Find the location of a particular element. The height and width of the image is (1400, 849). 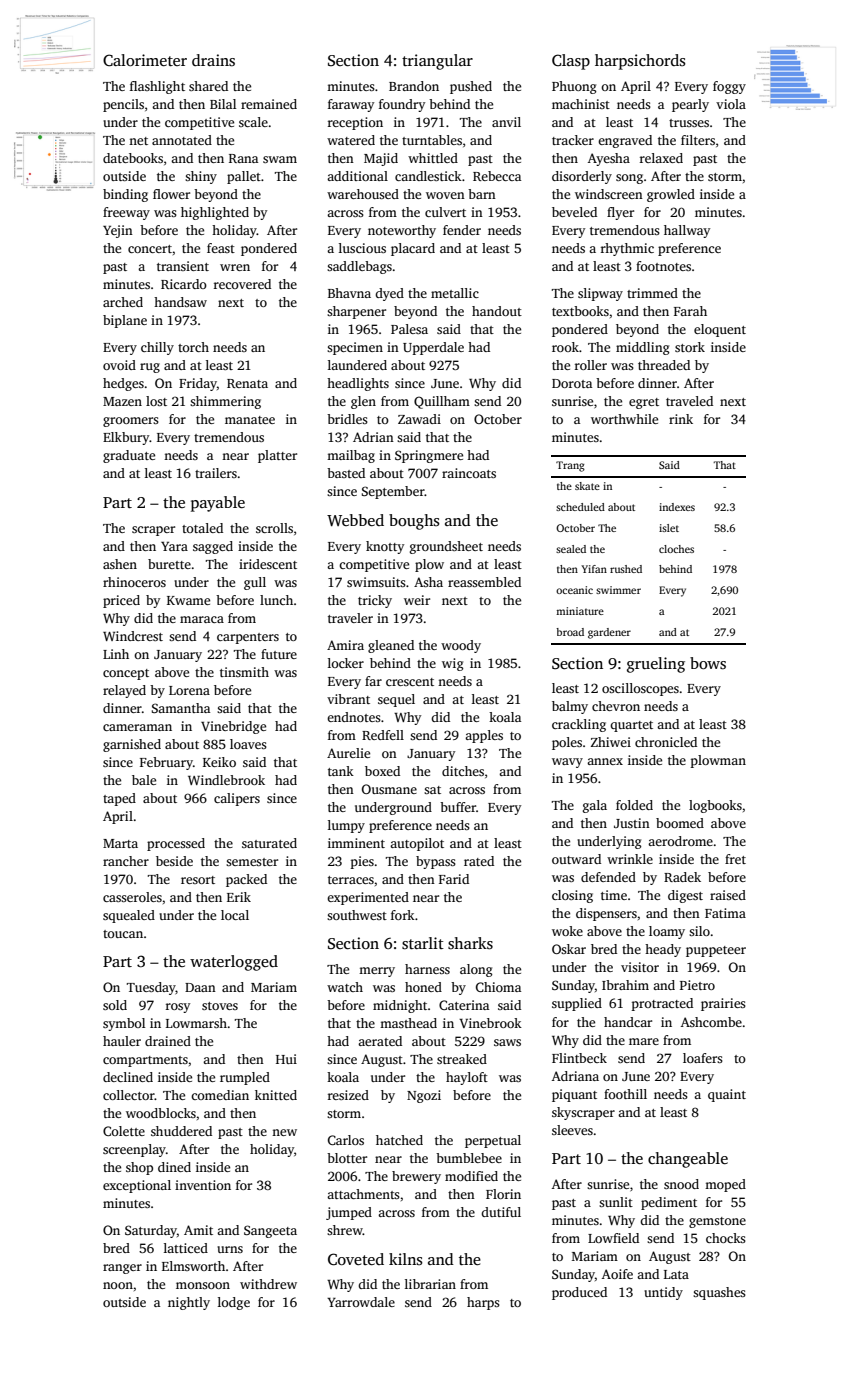

future is located at coordinates (279, 654).
